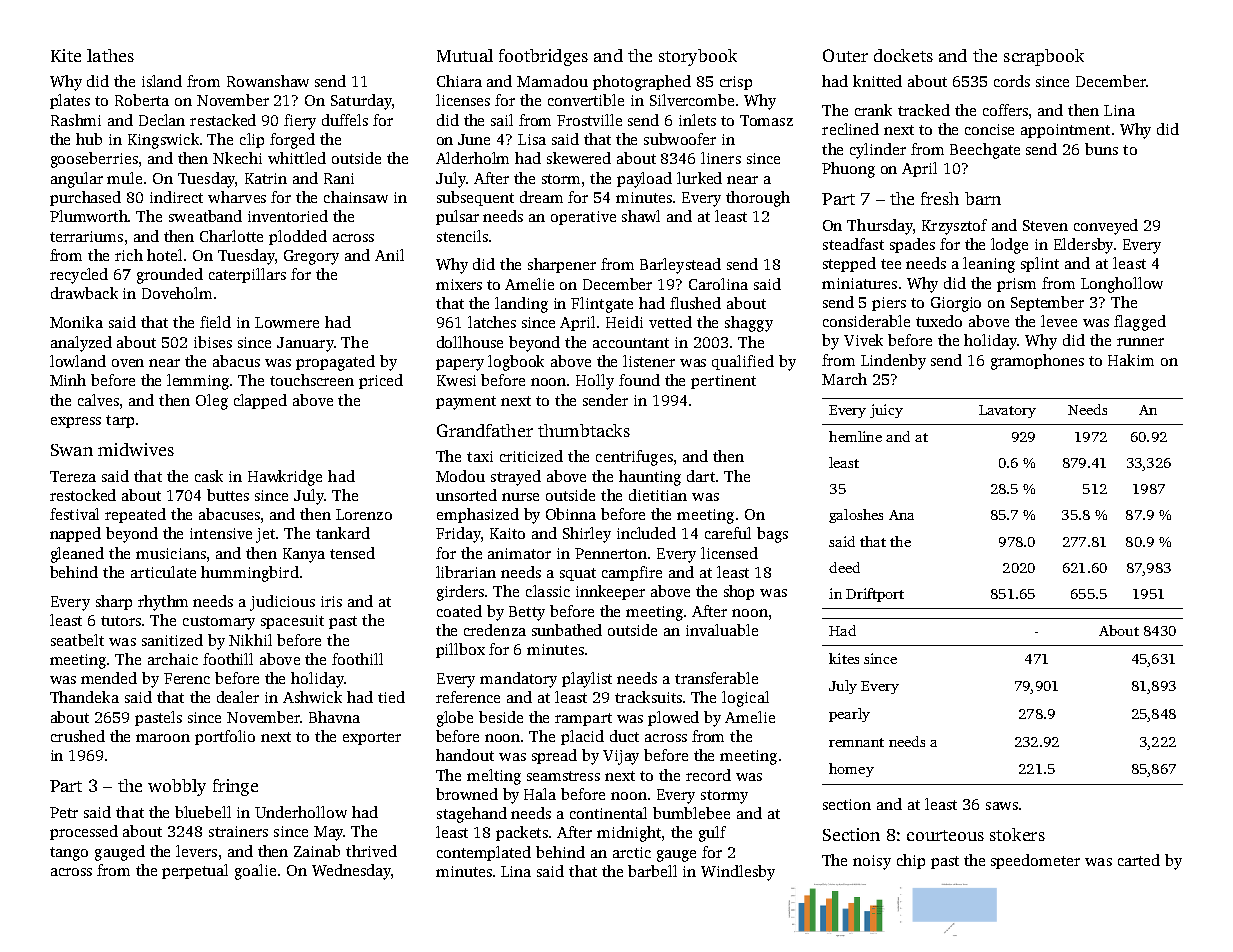 This screenshot has width=1233, height=952. I want to click on logbook, so click(516, 363).
